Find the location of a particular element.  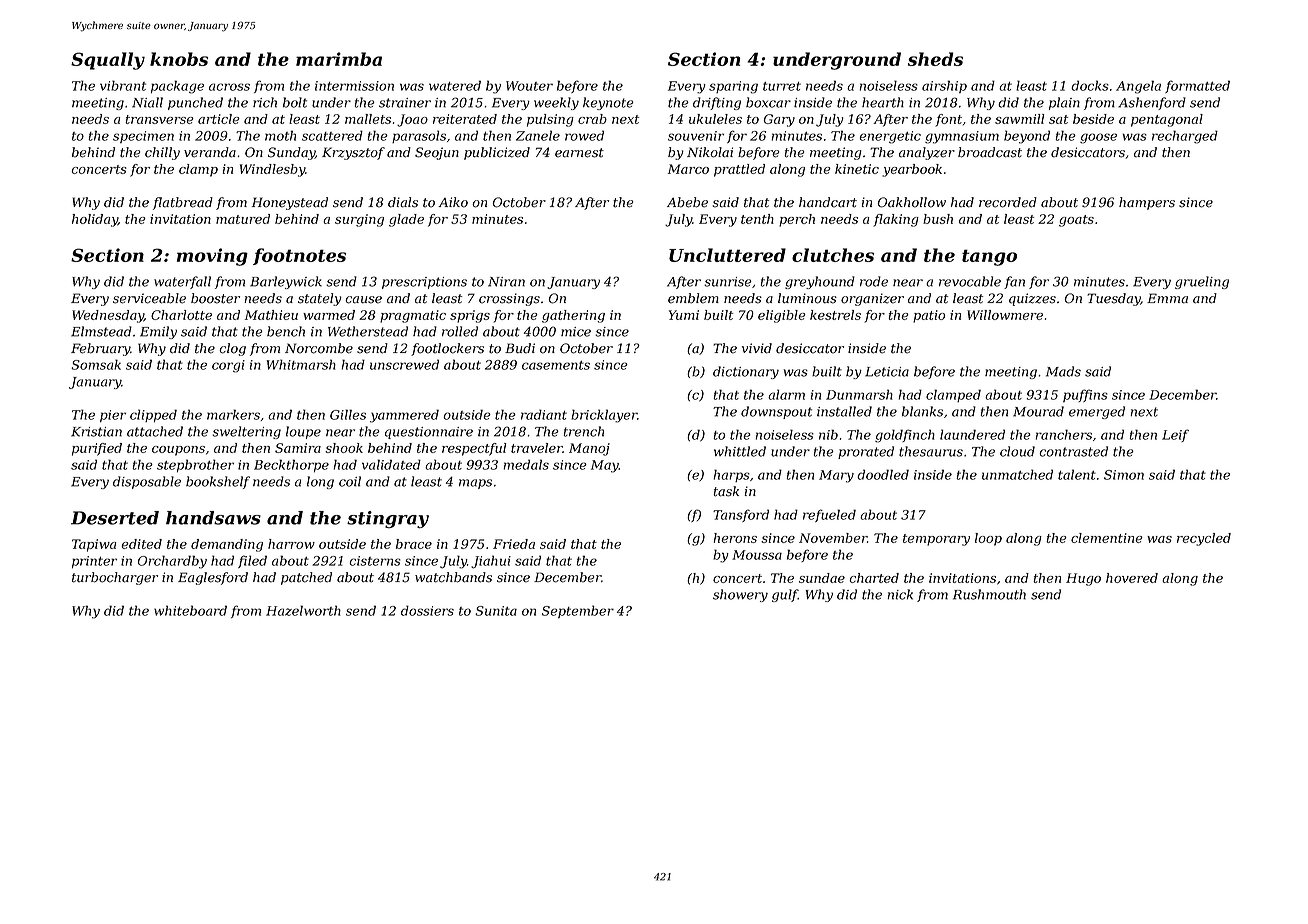

knobs is located at coordinates (179, 59).
